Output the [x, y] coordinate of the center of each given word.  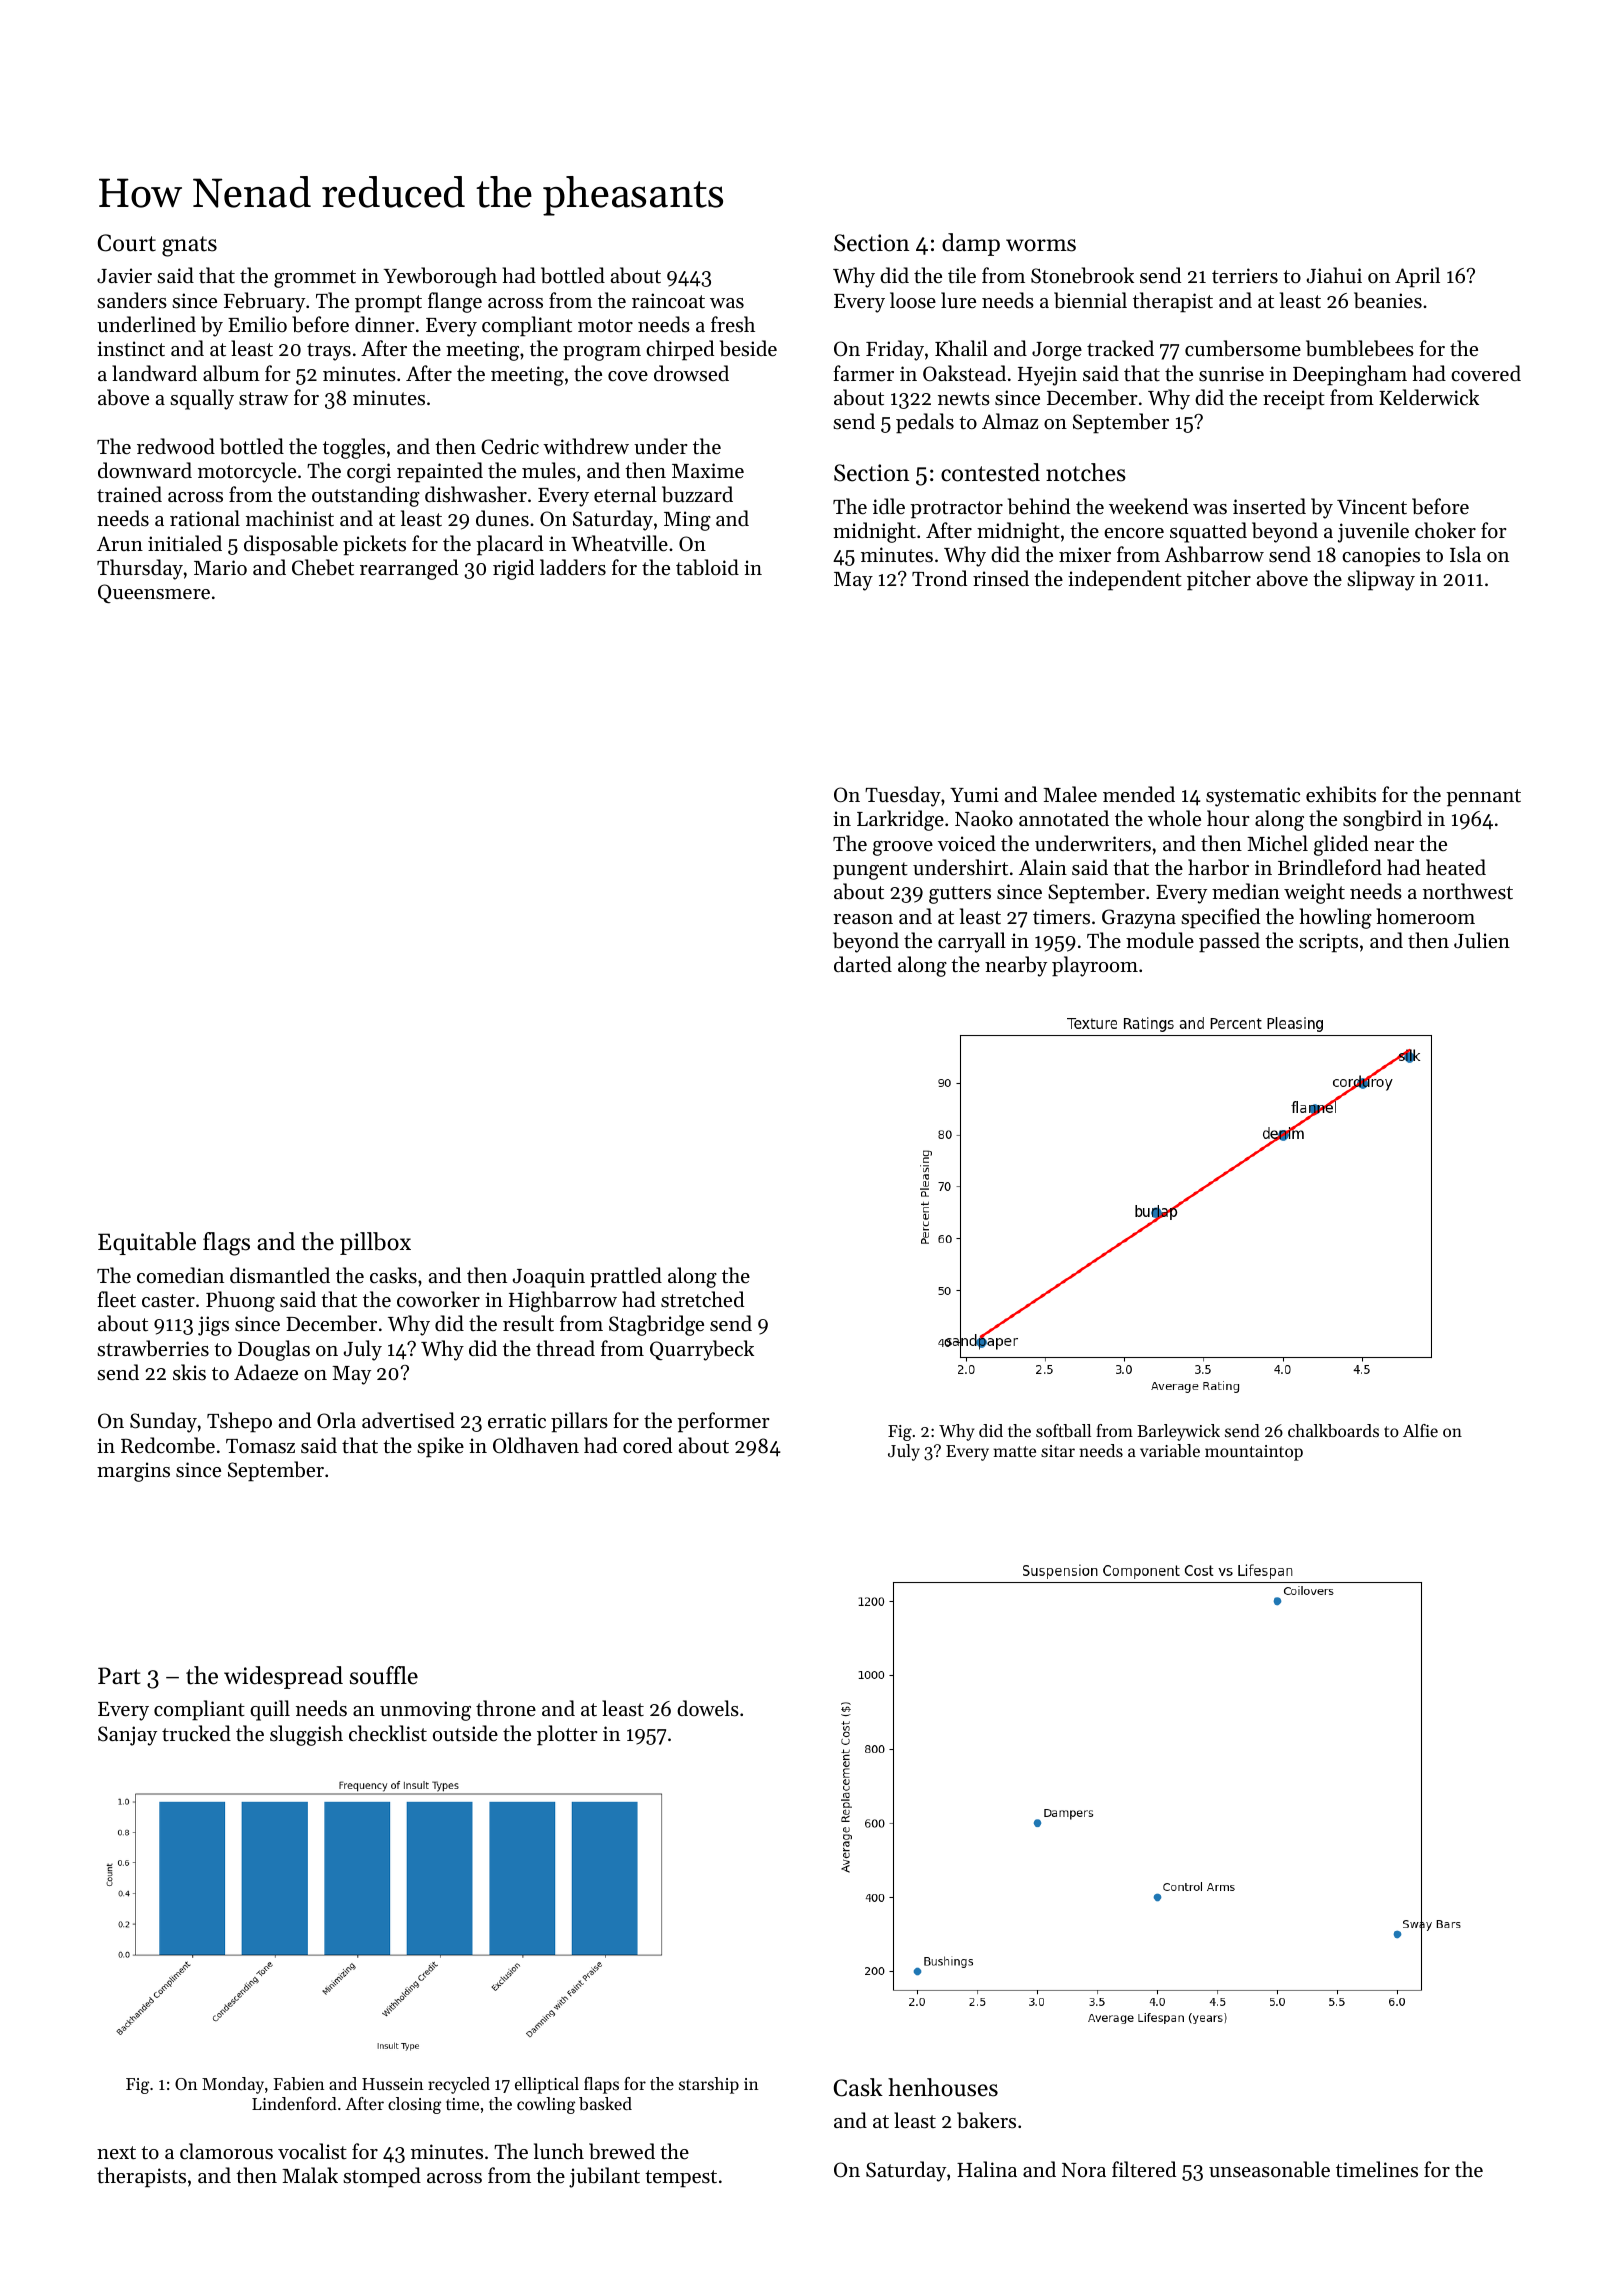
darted [863, 964]
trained [129, 494]
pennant [1483, 798]
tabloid [707, 567]
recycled [459, 2085]
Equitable [147, 1243]
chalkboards [1333, 1430]
